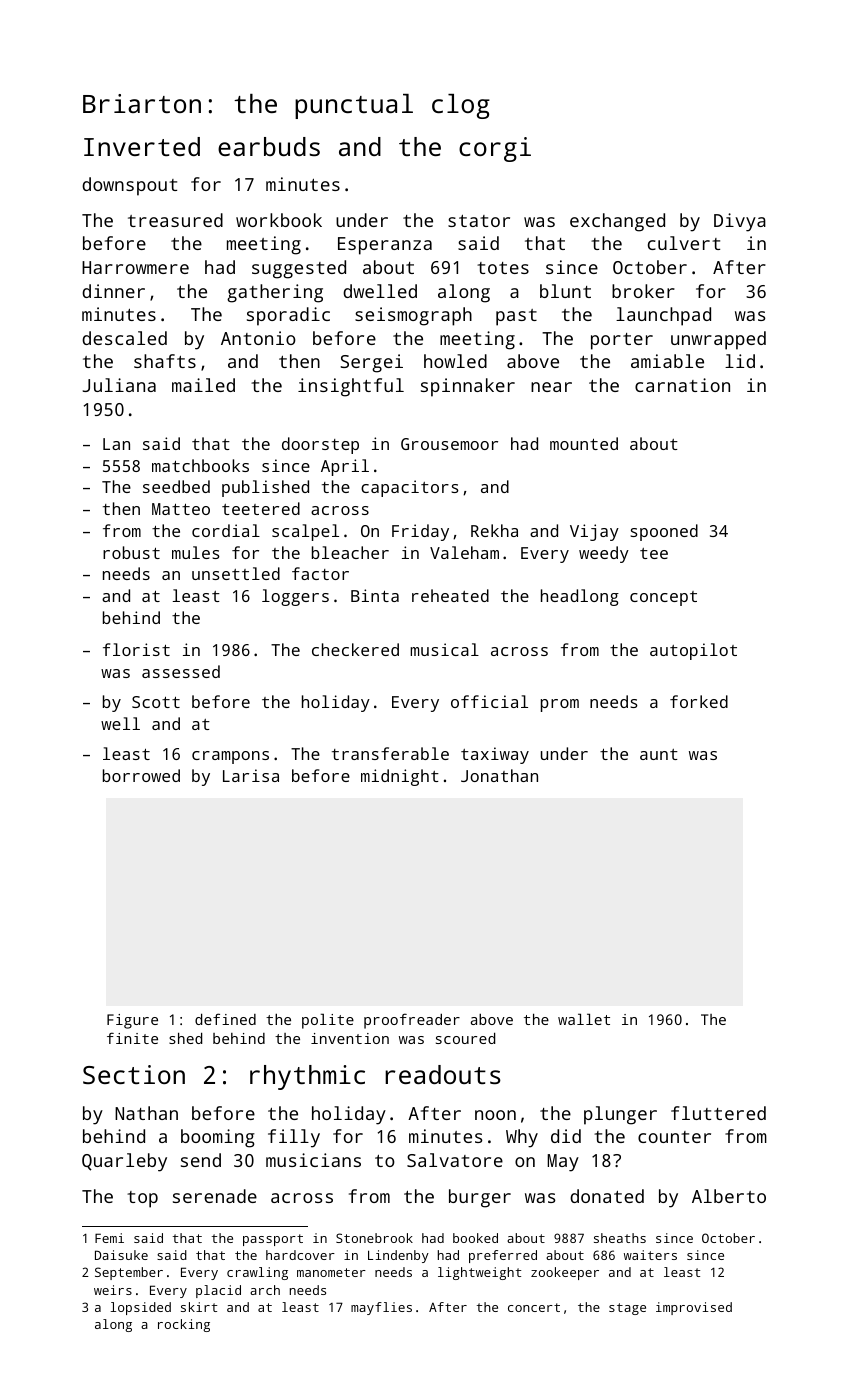  Describe the element at coordinates (184, 1325) in the screenshot. I see `rocking` at that location.
